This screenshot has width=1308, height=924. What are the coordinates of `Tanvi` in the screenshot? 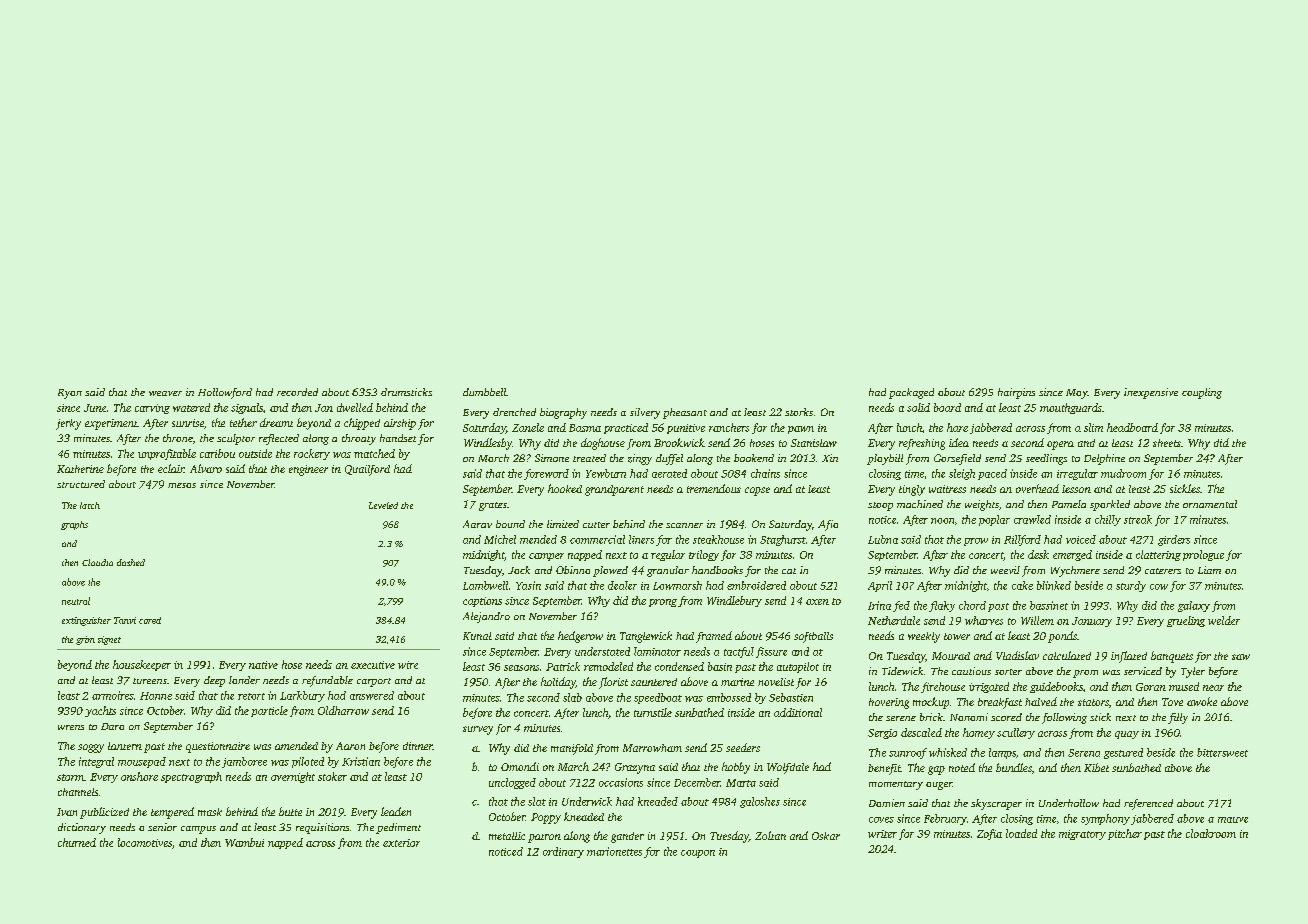 It's located at (125, 620).
